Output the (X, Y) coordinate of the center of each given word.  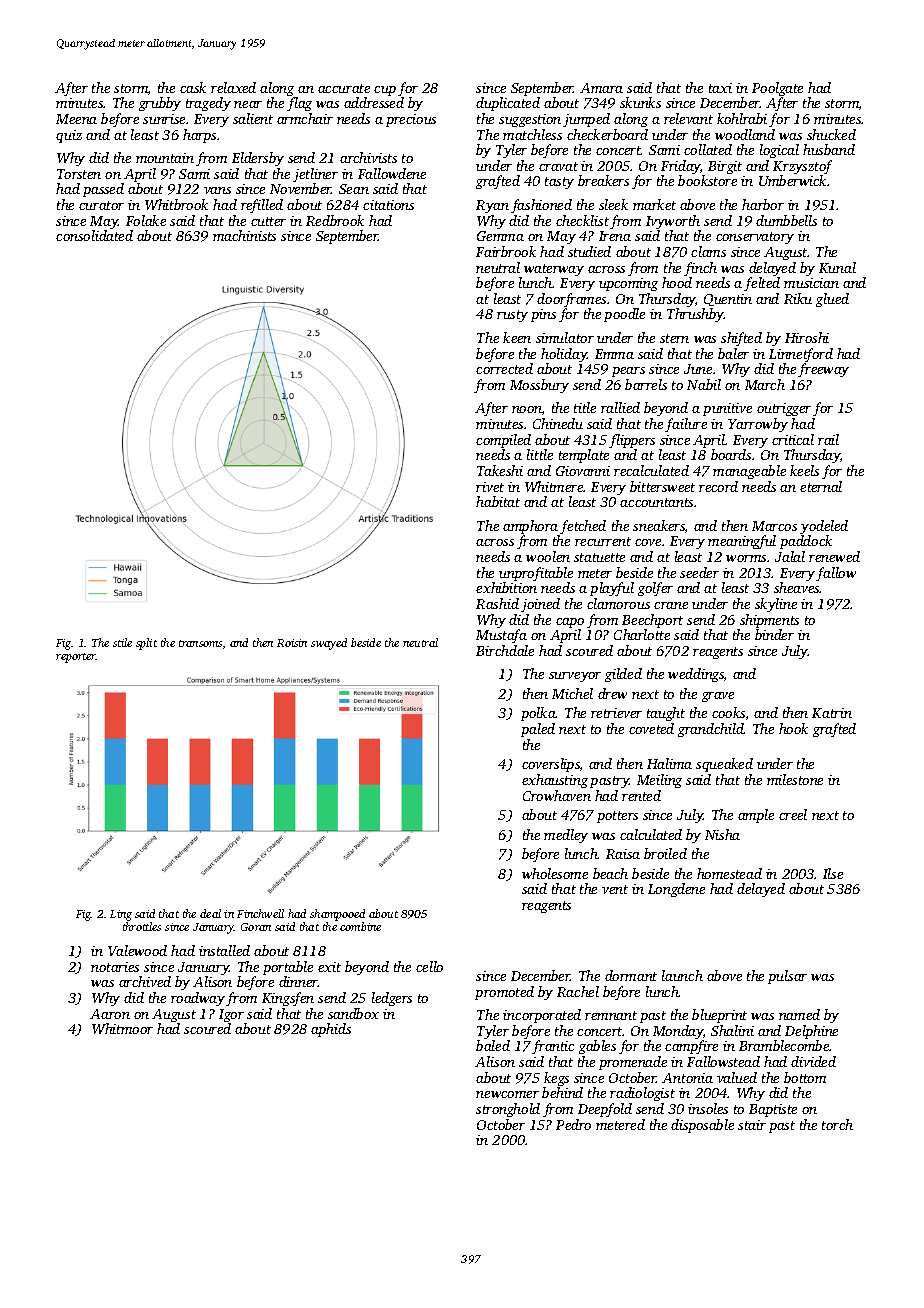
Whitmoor (122, 1028)
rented (641, 795)
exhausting (555, 781)
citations (388, 205)
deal (210, 913)
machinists (244, 235)
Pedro (573, 1124)
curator (101, 205)
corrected (504, 368)
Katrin (832, 713)
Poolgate (777, 89)
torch (837, 1124)
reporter (76, 658)
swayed (329, 644)
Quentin (728, 300)
